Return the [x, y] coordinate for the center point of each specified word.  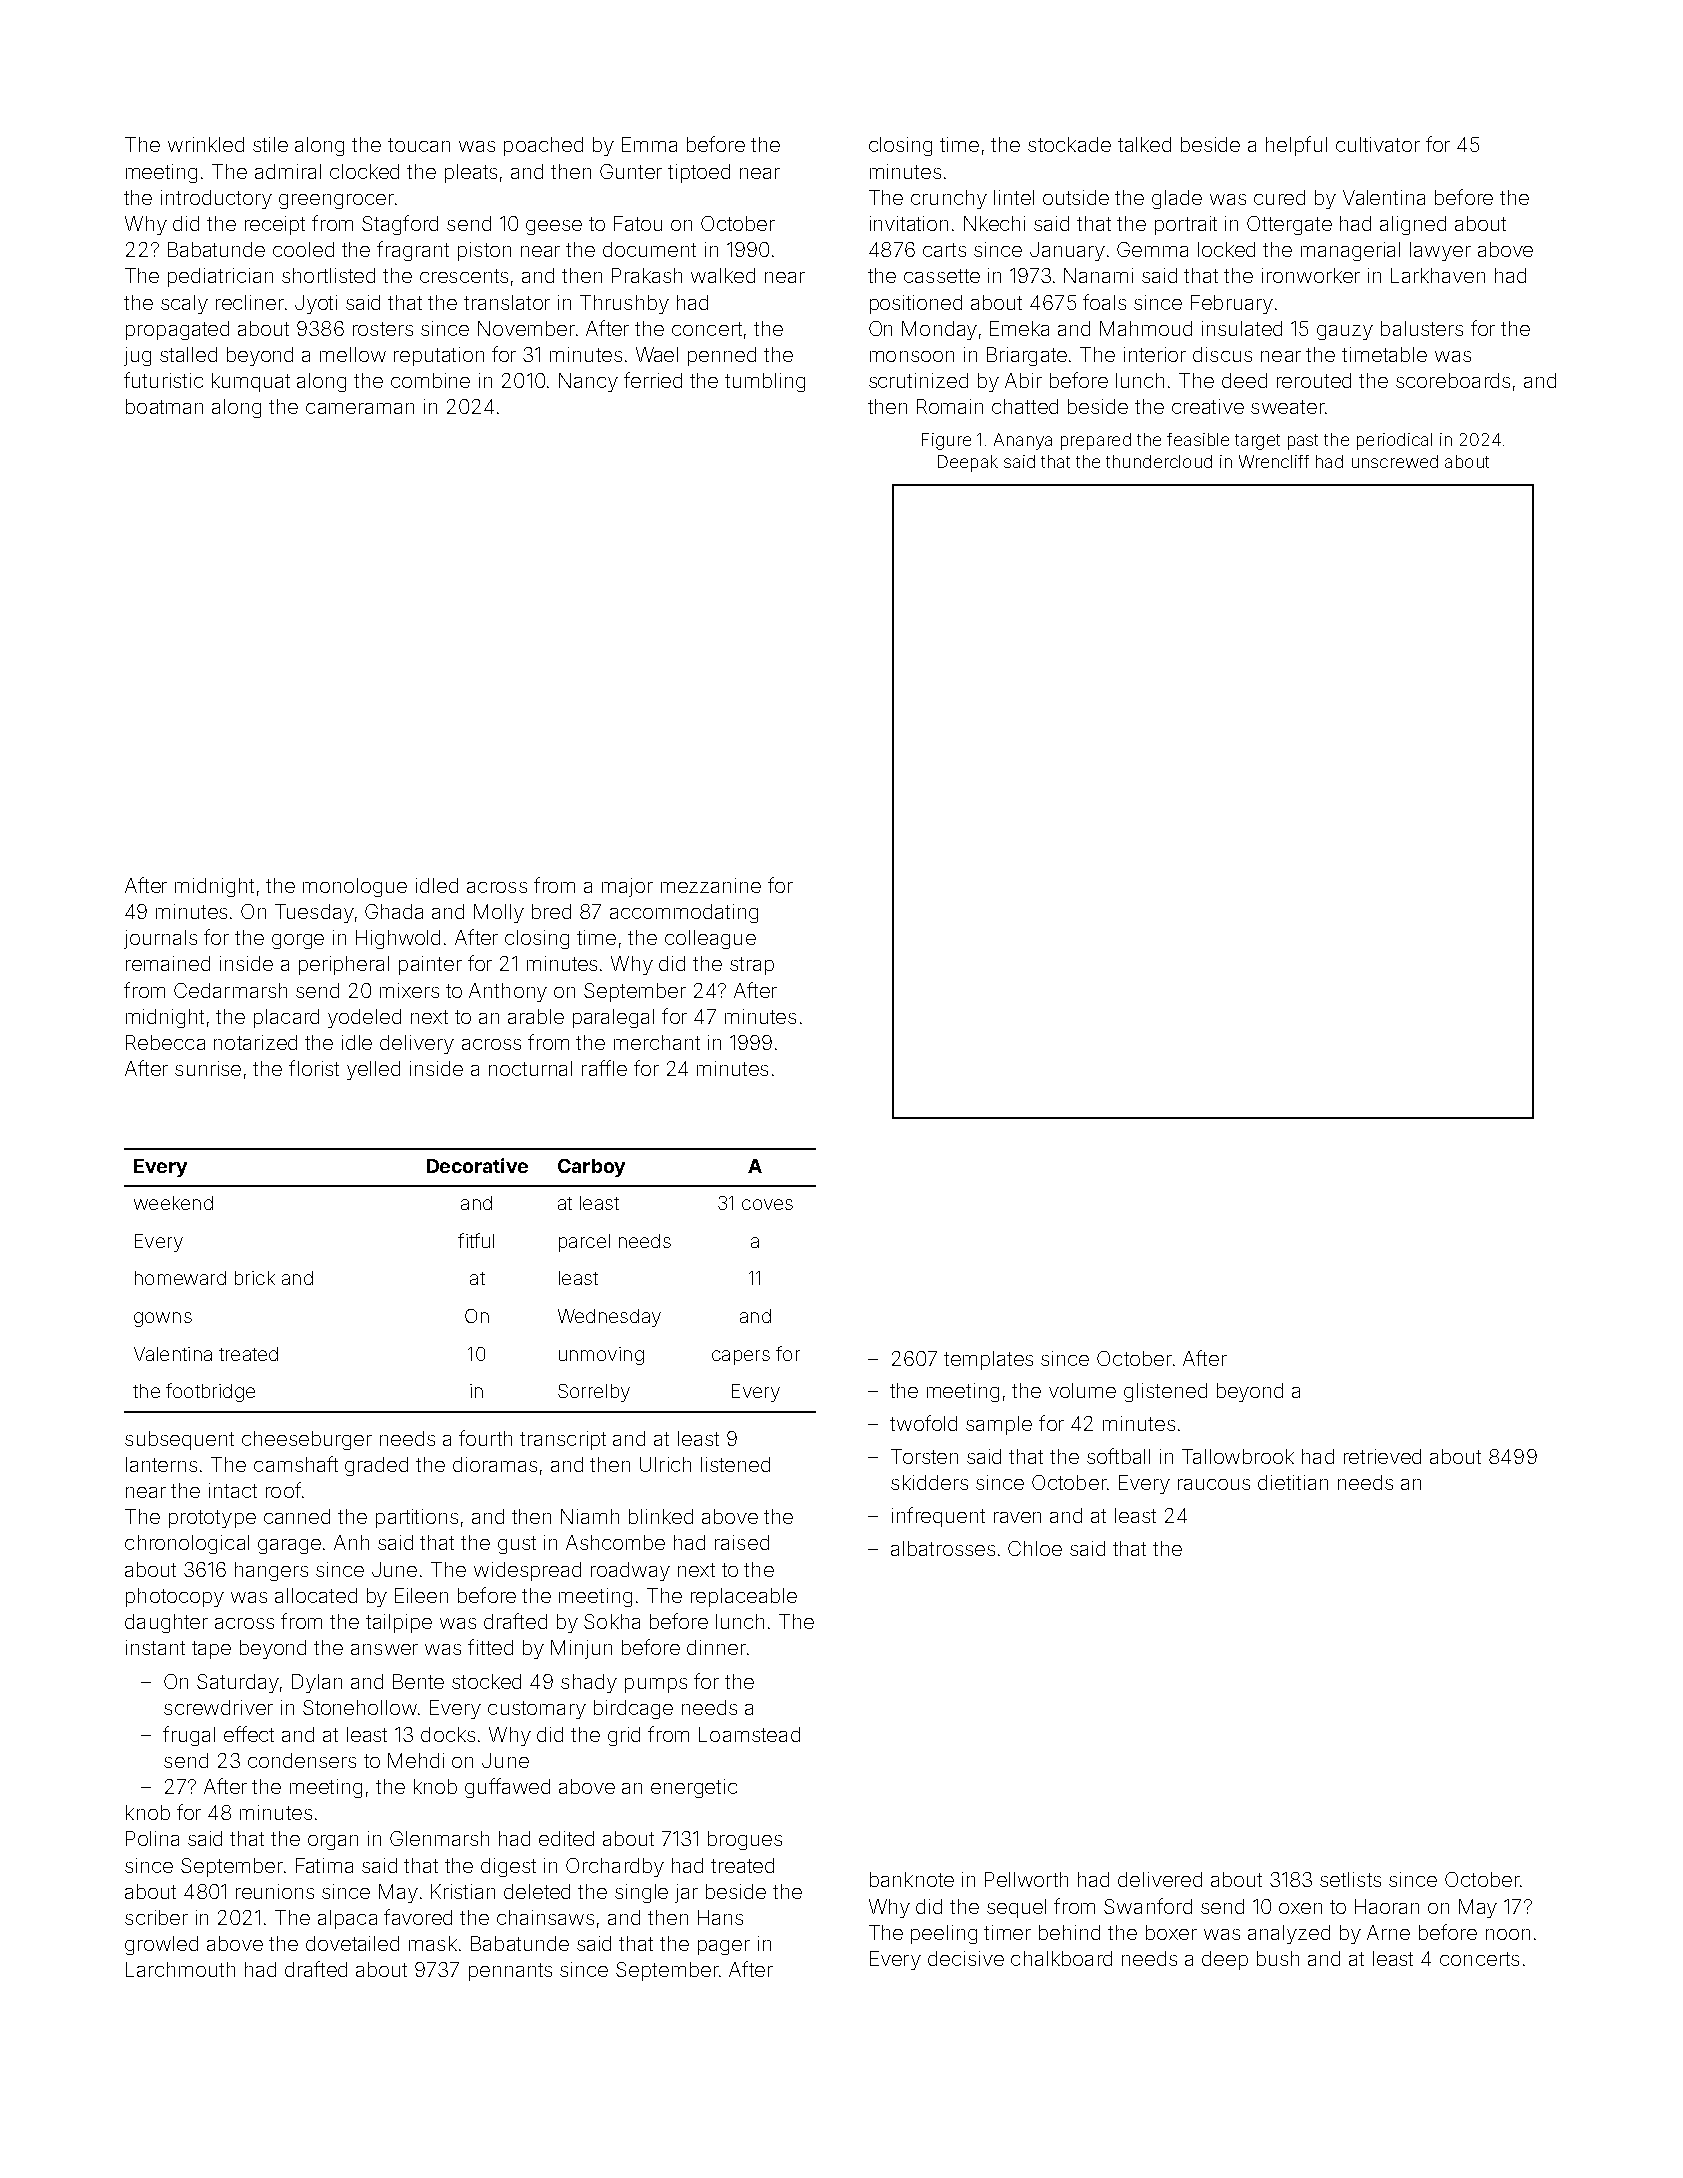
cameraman [360, 408]
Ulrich [665, 1464]
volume [1082, 1390]
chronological [187, 1544]
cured [1279, 197]
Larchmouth [180, 1969]
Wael [657, 354]
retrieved [1382, 1456]
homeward [180, 1278]
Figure [946, 441]
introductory [216, 199]
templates [988, 1360]
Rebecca [165, 1042]
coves [767, 1204]
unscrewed [1395, 461]
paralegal [613, 1018]
